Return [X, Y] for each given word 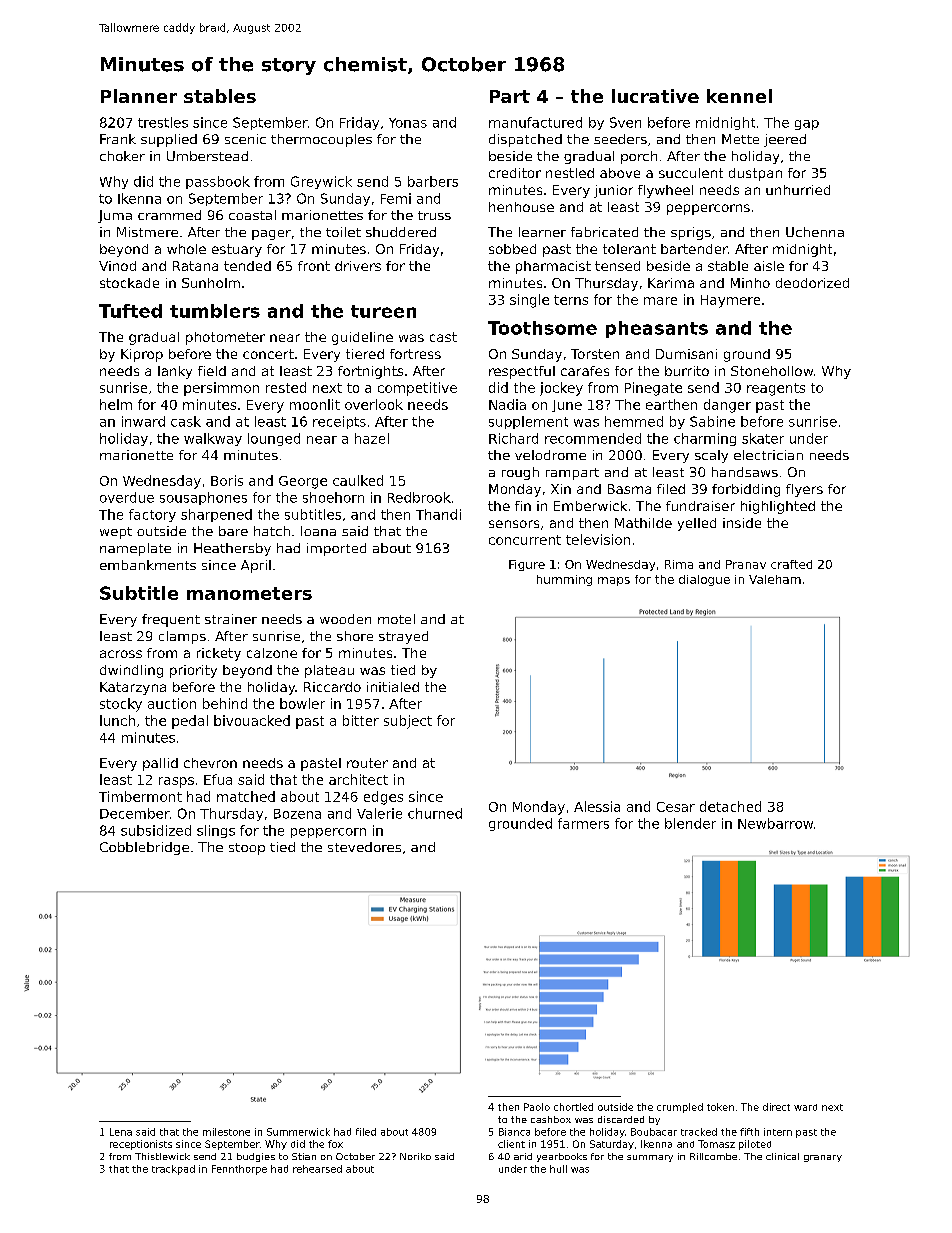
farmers [583, 823]
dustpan [755, 174]
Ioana [318, 531]
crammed [169, 215]
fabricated [604, 232]
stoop [247, 849]
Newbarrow [775, 823]
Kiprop [142, 355]
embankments [148, 565]
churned [435, 813]
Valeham [775, 579]
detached [730, 806]
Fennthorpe [239, 1170]
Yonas [408, 123]
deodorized [812, 283]
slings [216, 831]
